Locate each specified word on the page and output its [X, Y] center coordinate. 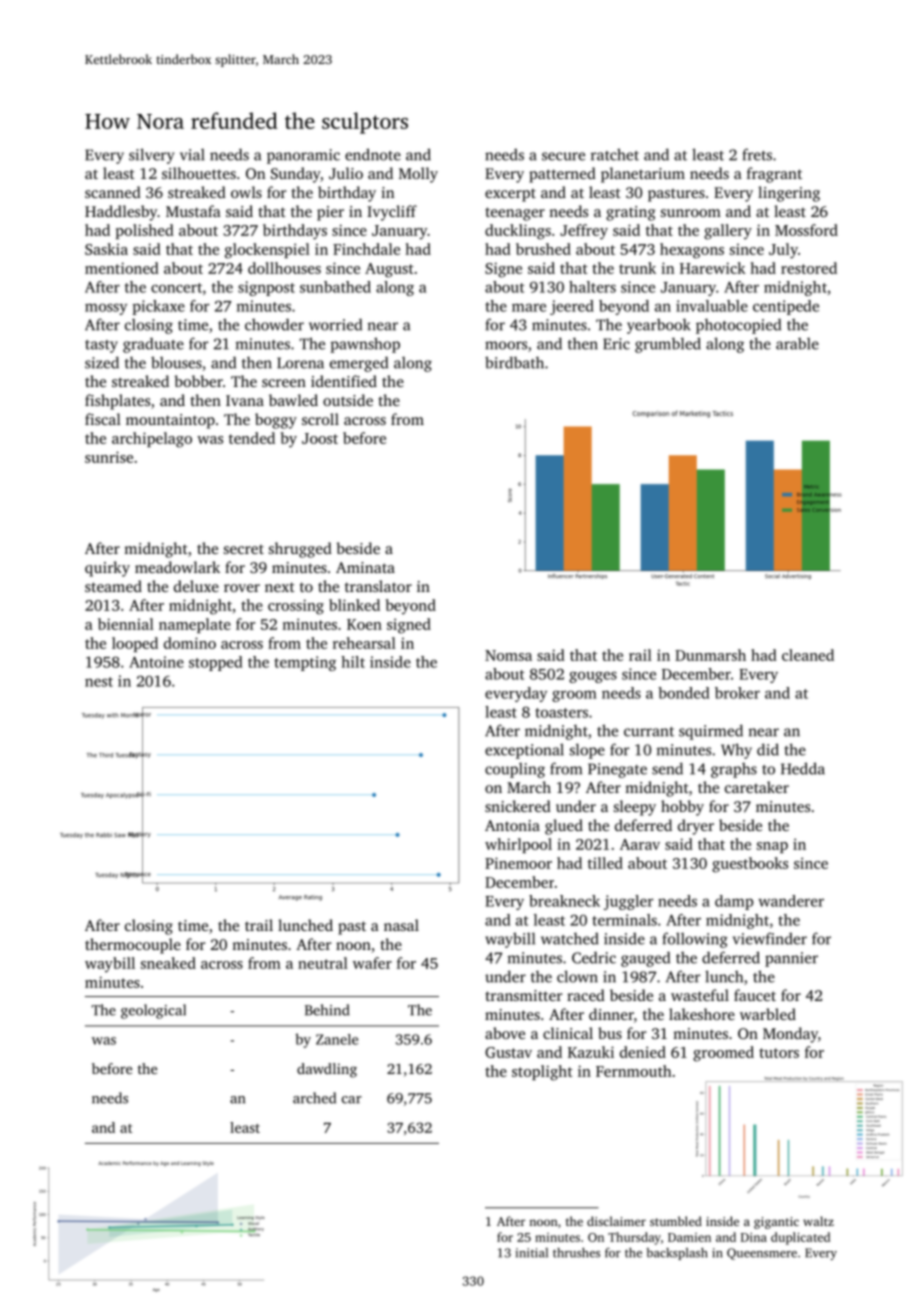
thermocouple [133, 946]
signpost [266, 288]
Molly [418, 175]
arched [314, 1098]
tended [252, 438]
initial [531, 1253]
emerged [359, 364]
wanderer [791, 901]
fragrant [774, 175]
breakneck [564, 901]
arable [797, 344]
